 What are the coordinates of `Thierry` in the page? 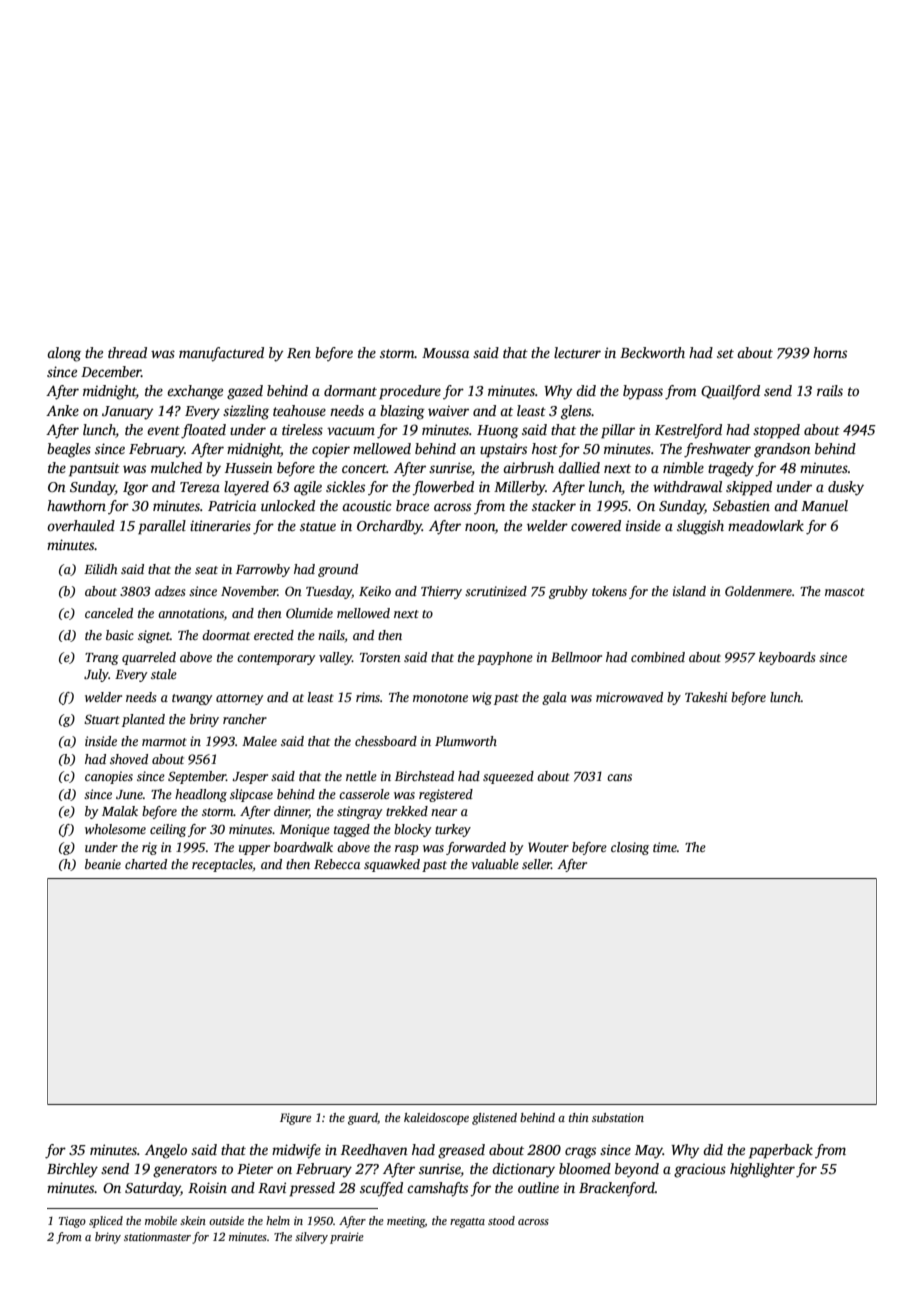 It's located at (441, 592).
